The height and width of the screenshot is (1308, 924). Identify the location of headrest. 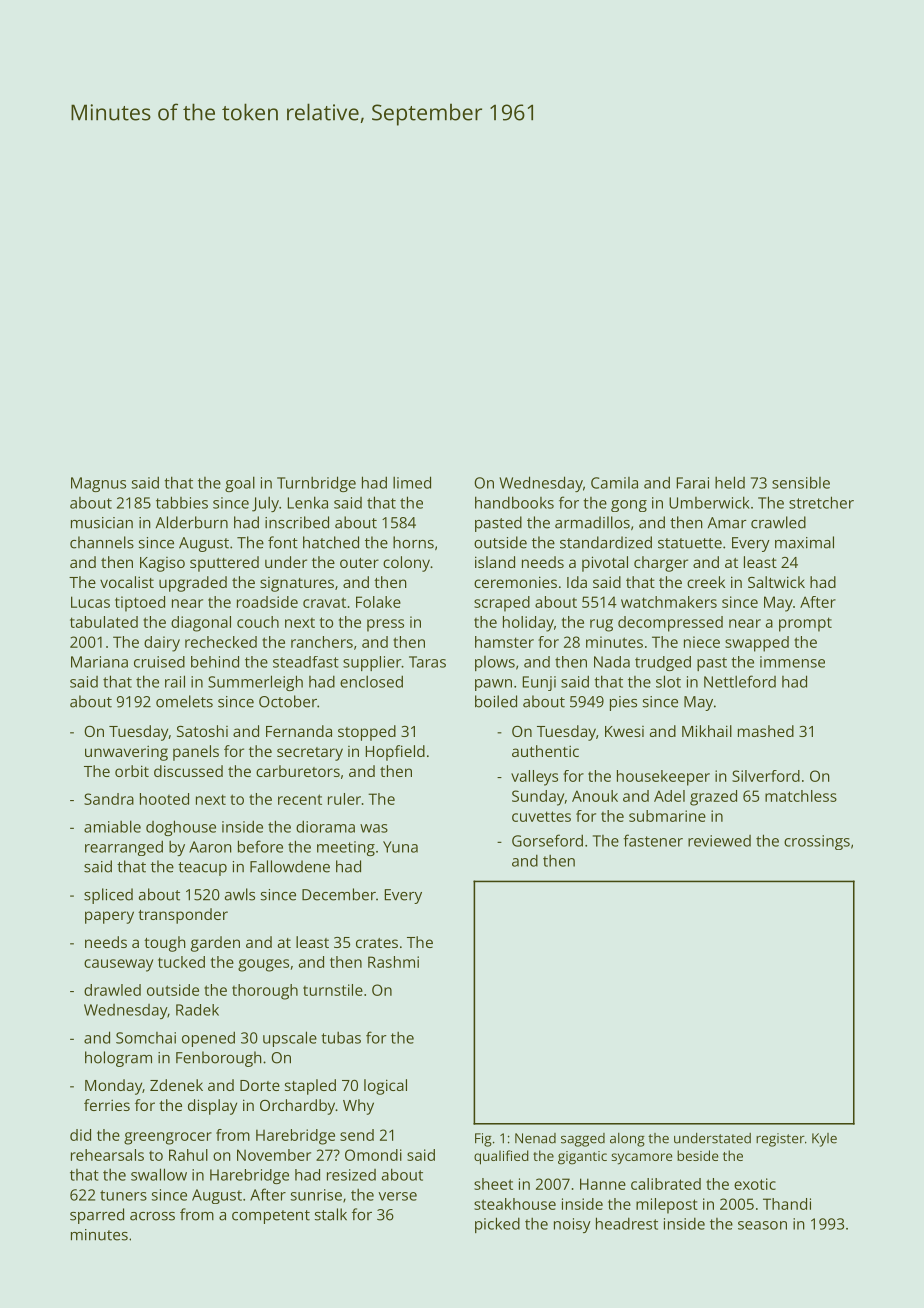
(627, 1223).
